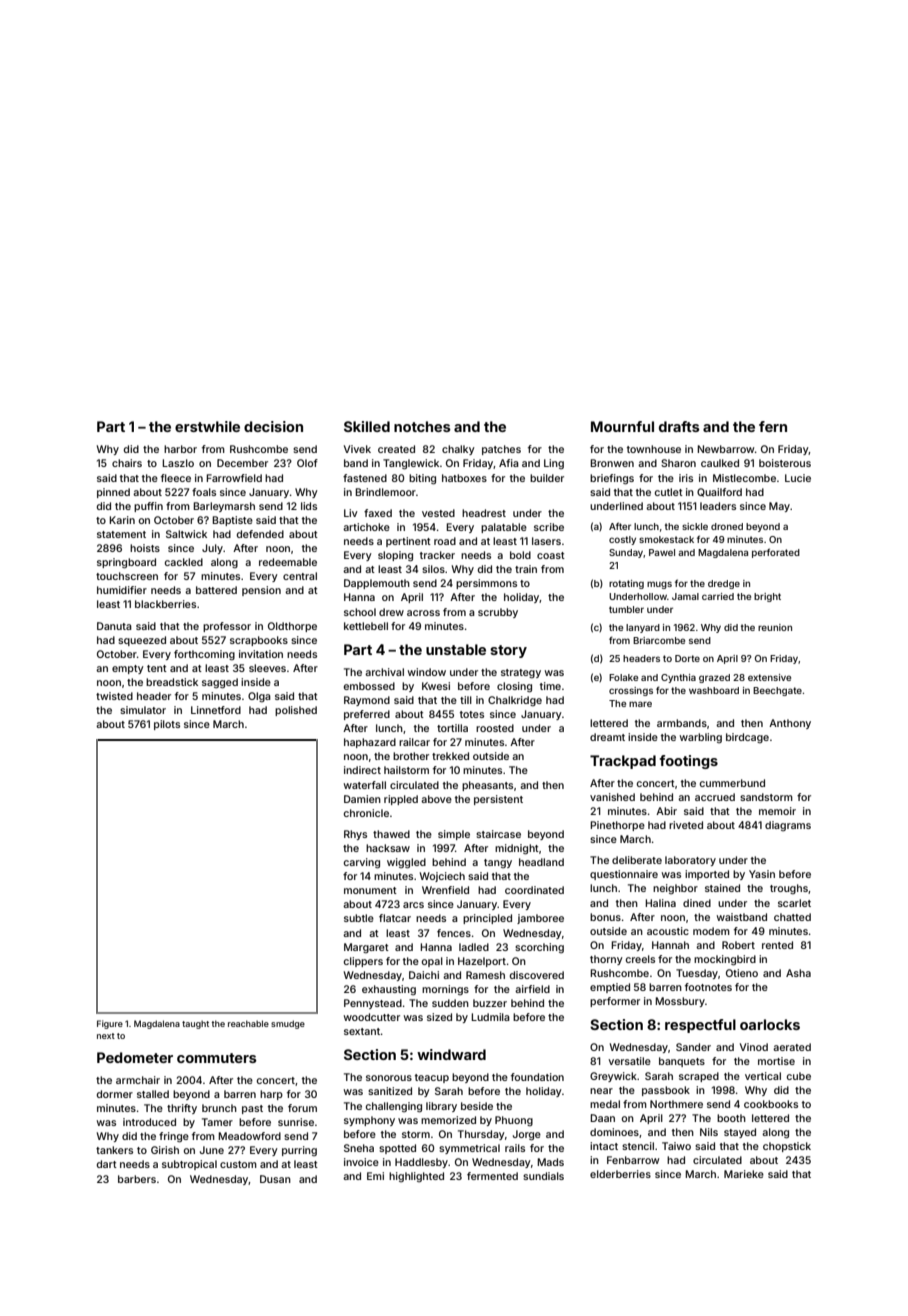 Image resolution: width=908 pixels, height=1316 pixels. What do you see at coordinates (792, 917) in the image?
I see `chatted` at bounding box center [792, 917].
